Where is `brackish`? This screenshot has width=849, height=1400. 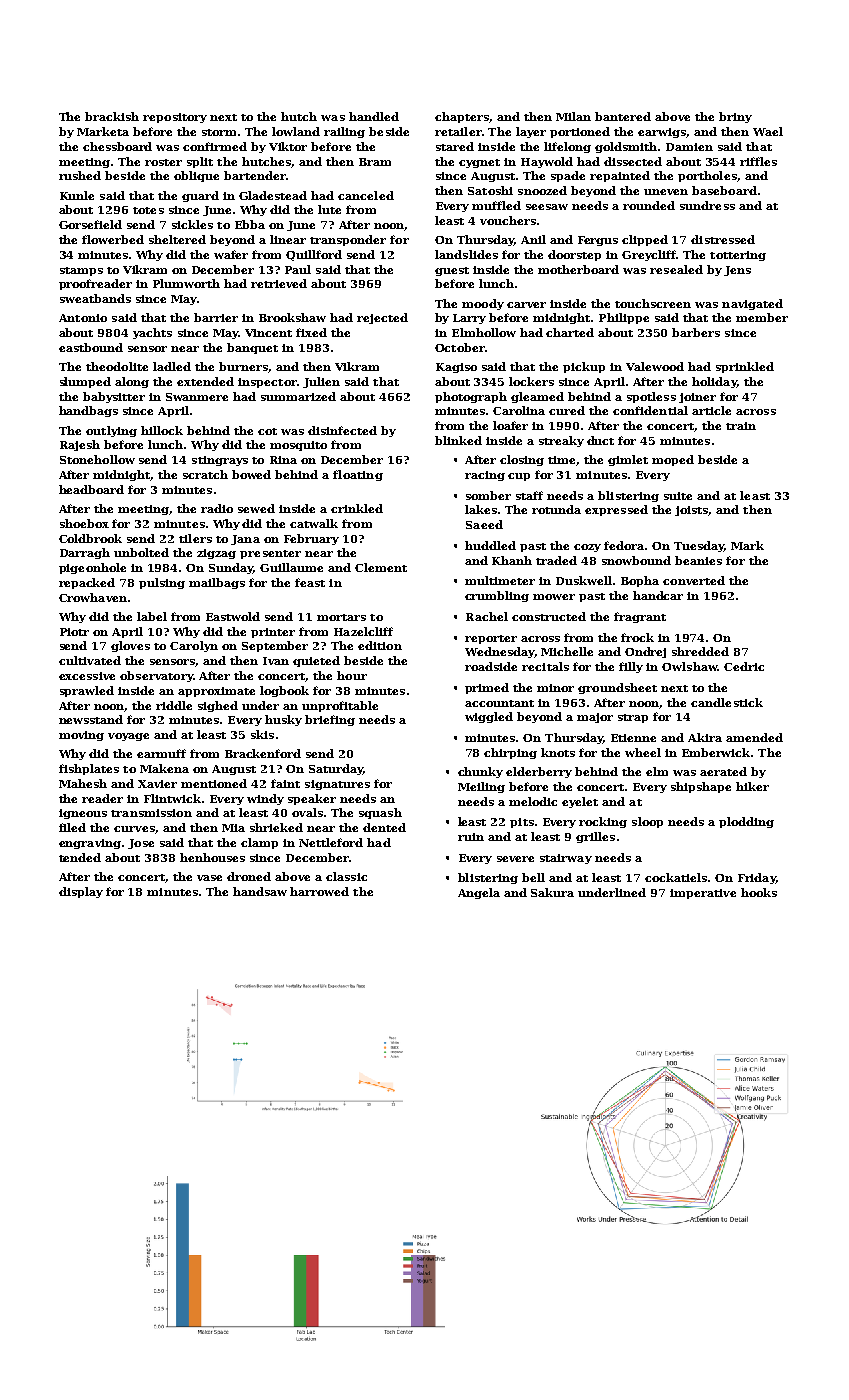
brackish is located at coordinates (112, 116).
